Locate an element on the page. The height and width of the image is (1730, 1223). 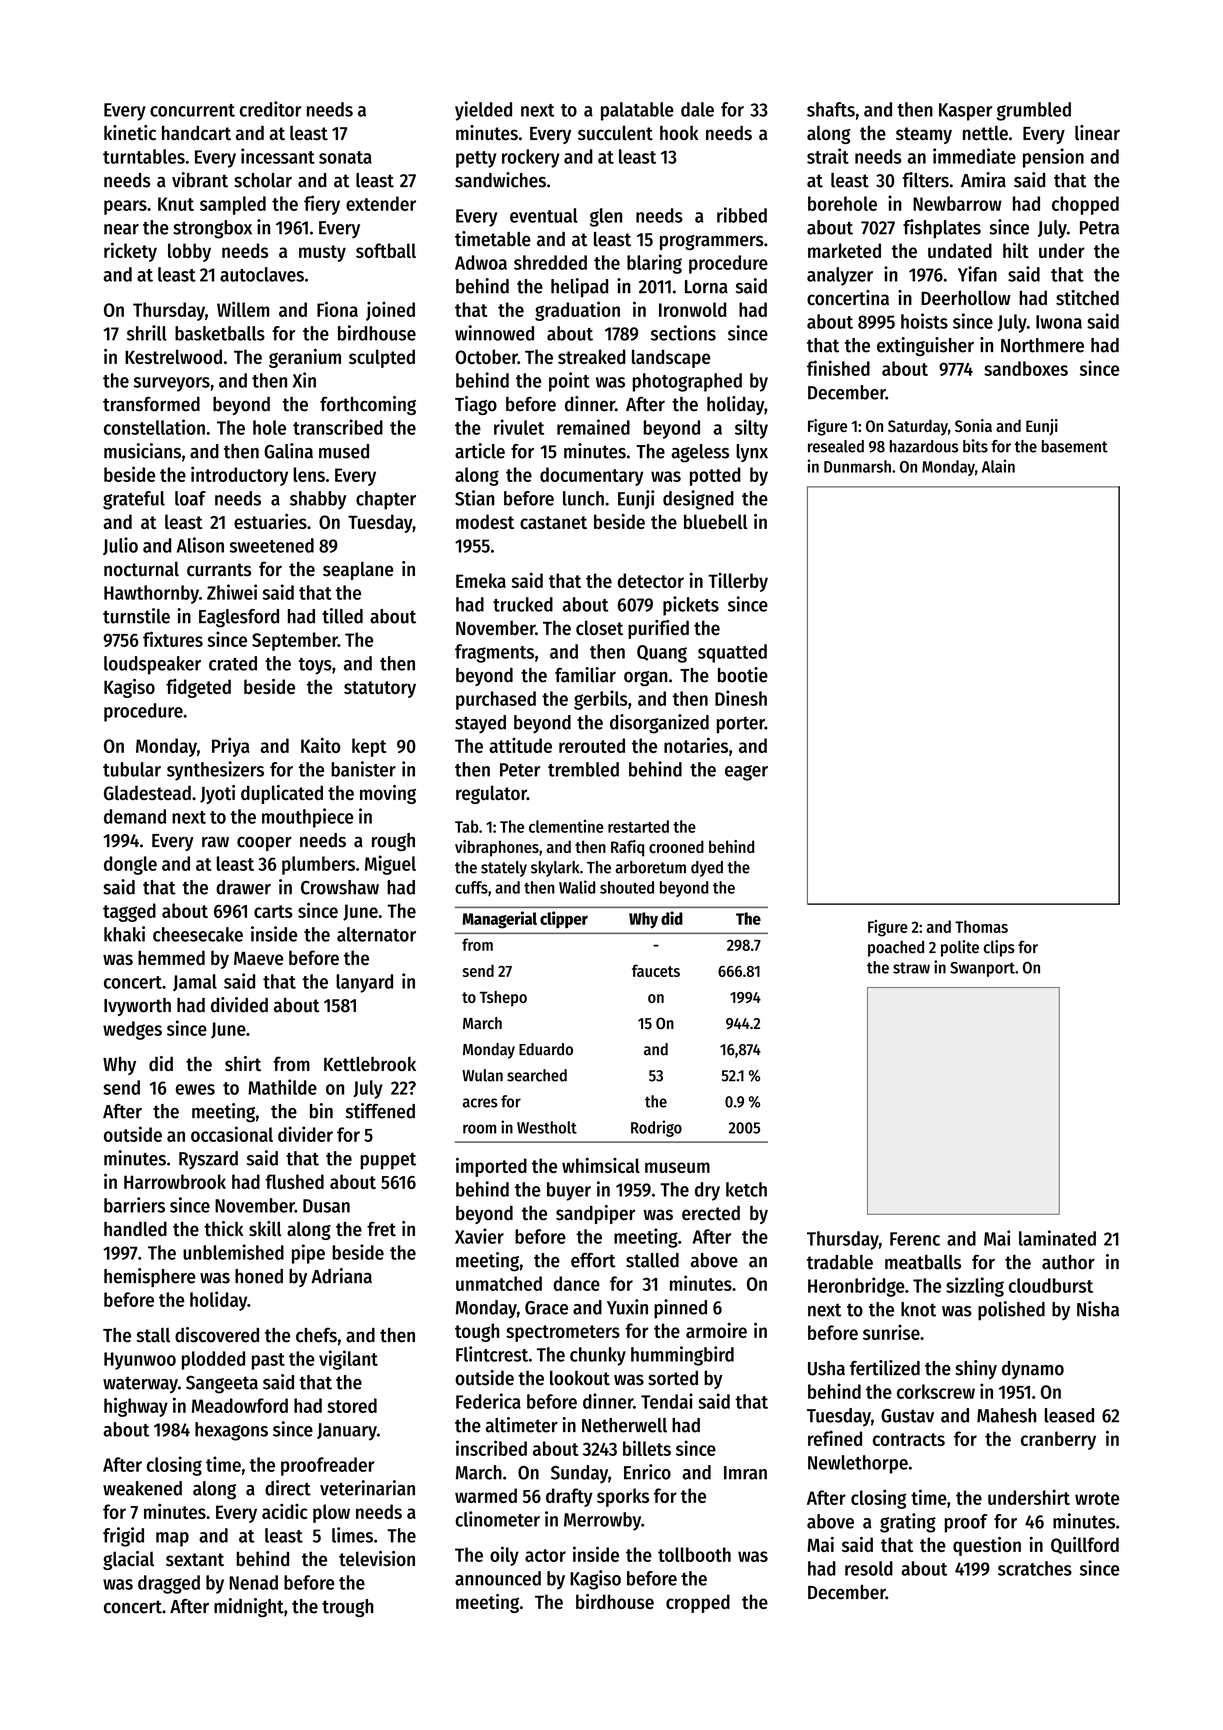
fiery is located at coordinates (322, 205).
